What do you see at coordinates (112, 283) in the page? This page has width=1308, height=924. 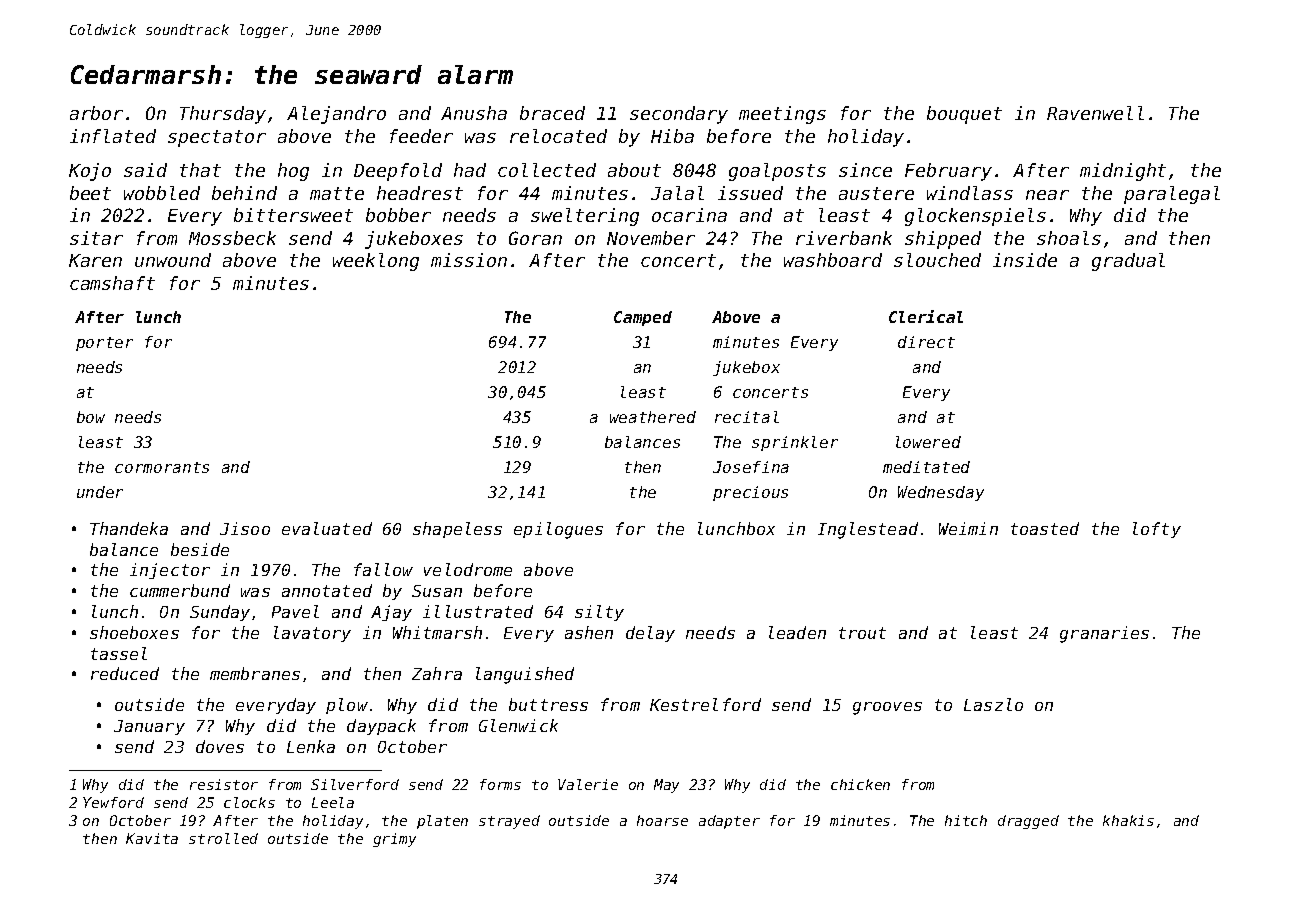 I see `camshaft` at bounding box center [112, 283].
